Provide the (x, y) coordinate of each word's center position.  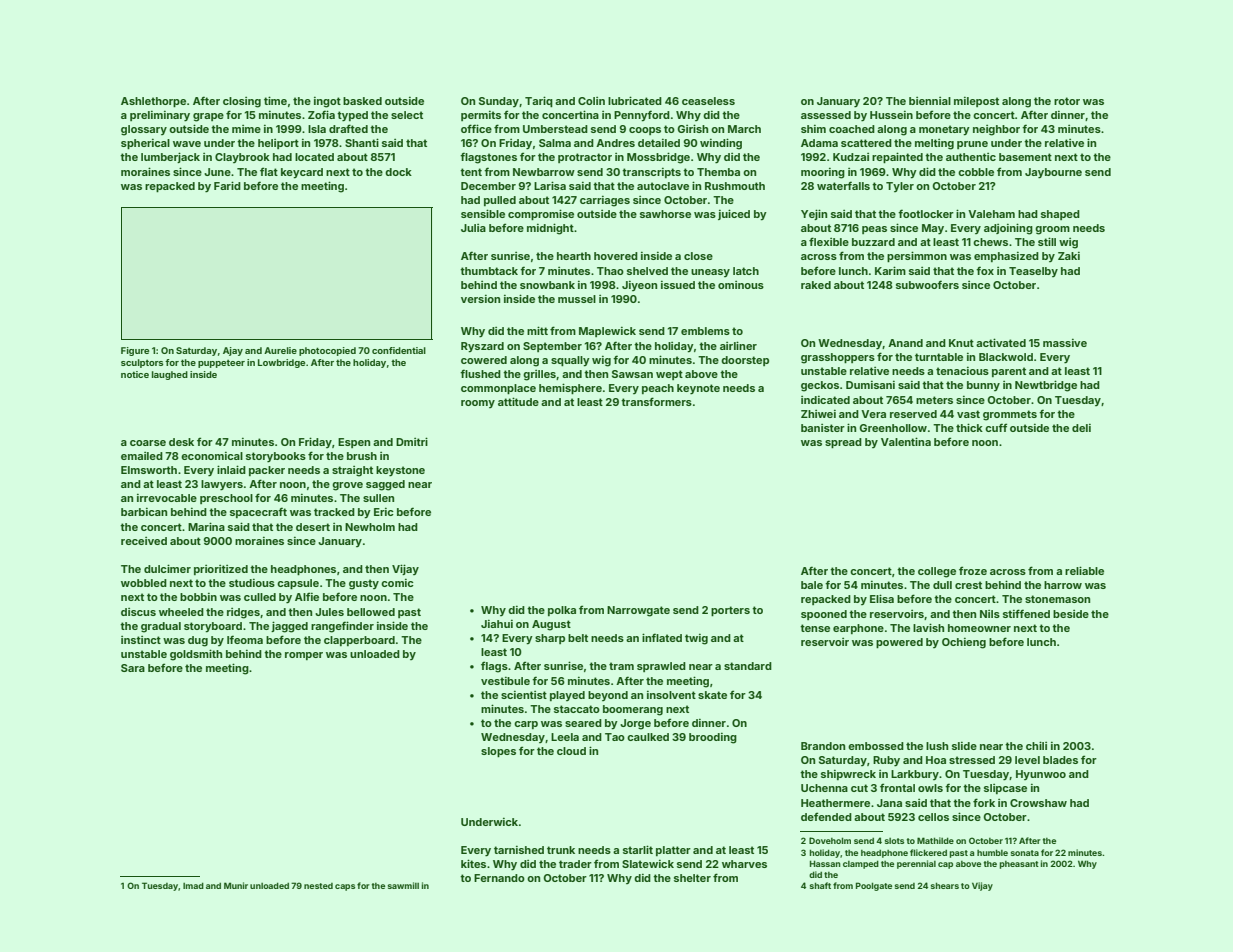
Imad (193, 885)
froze (973, 570)
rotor (1067, 101)
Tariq (539, 101)
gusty (364, 584)
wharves (744, 864)
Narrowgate (638, 611)
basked (362, 101)
